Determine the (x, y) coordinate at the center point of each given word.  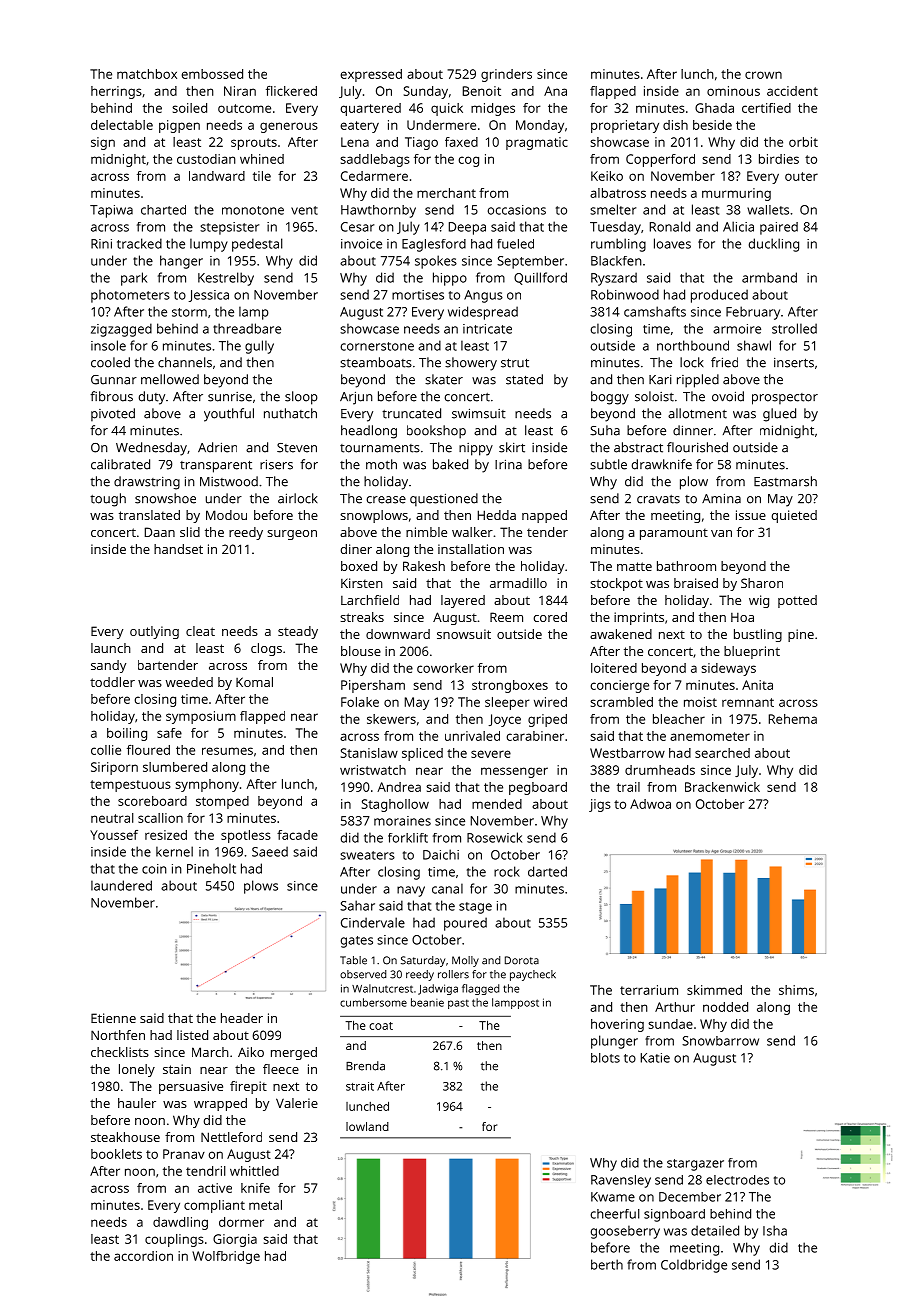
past (458, 1004)
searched (722, 753)
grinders (506, 75)
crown (763, 75)
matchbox (147, 74)
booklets (116, 1154)
